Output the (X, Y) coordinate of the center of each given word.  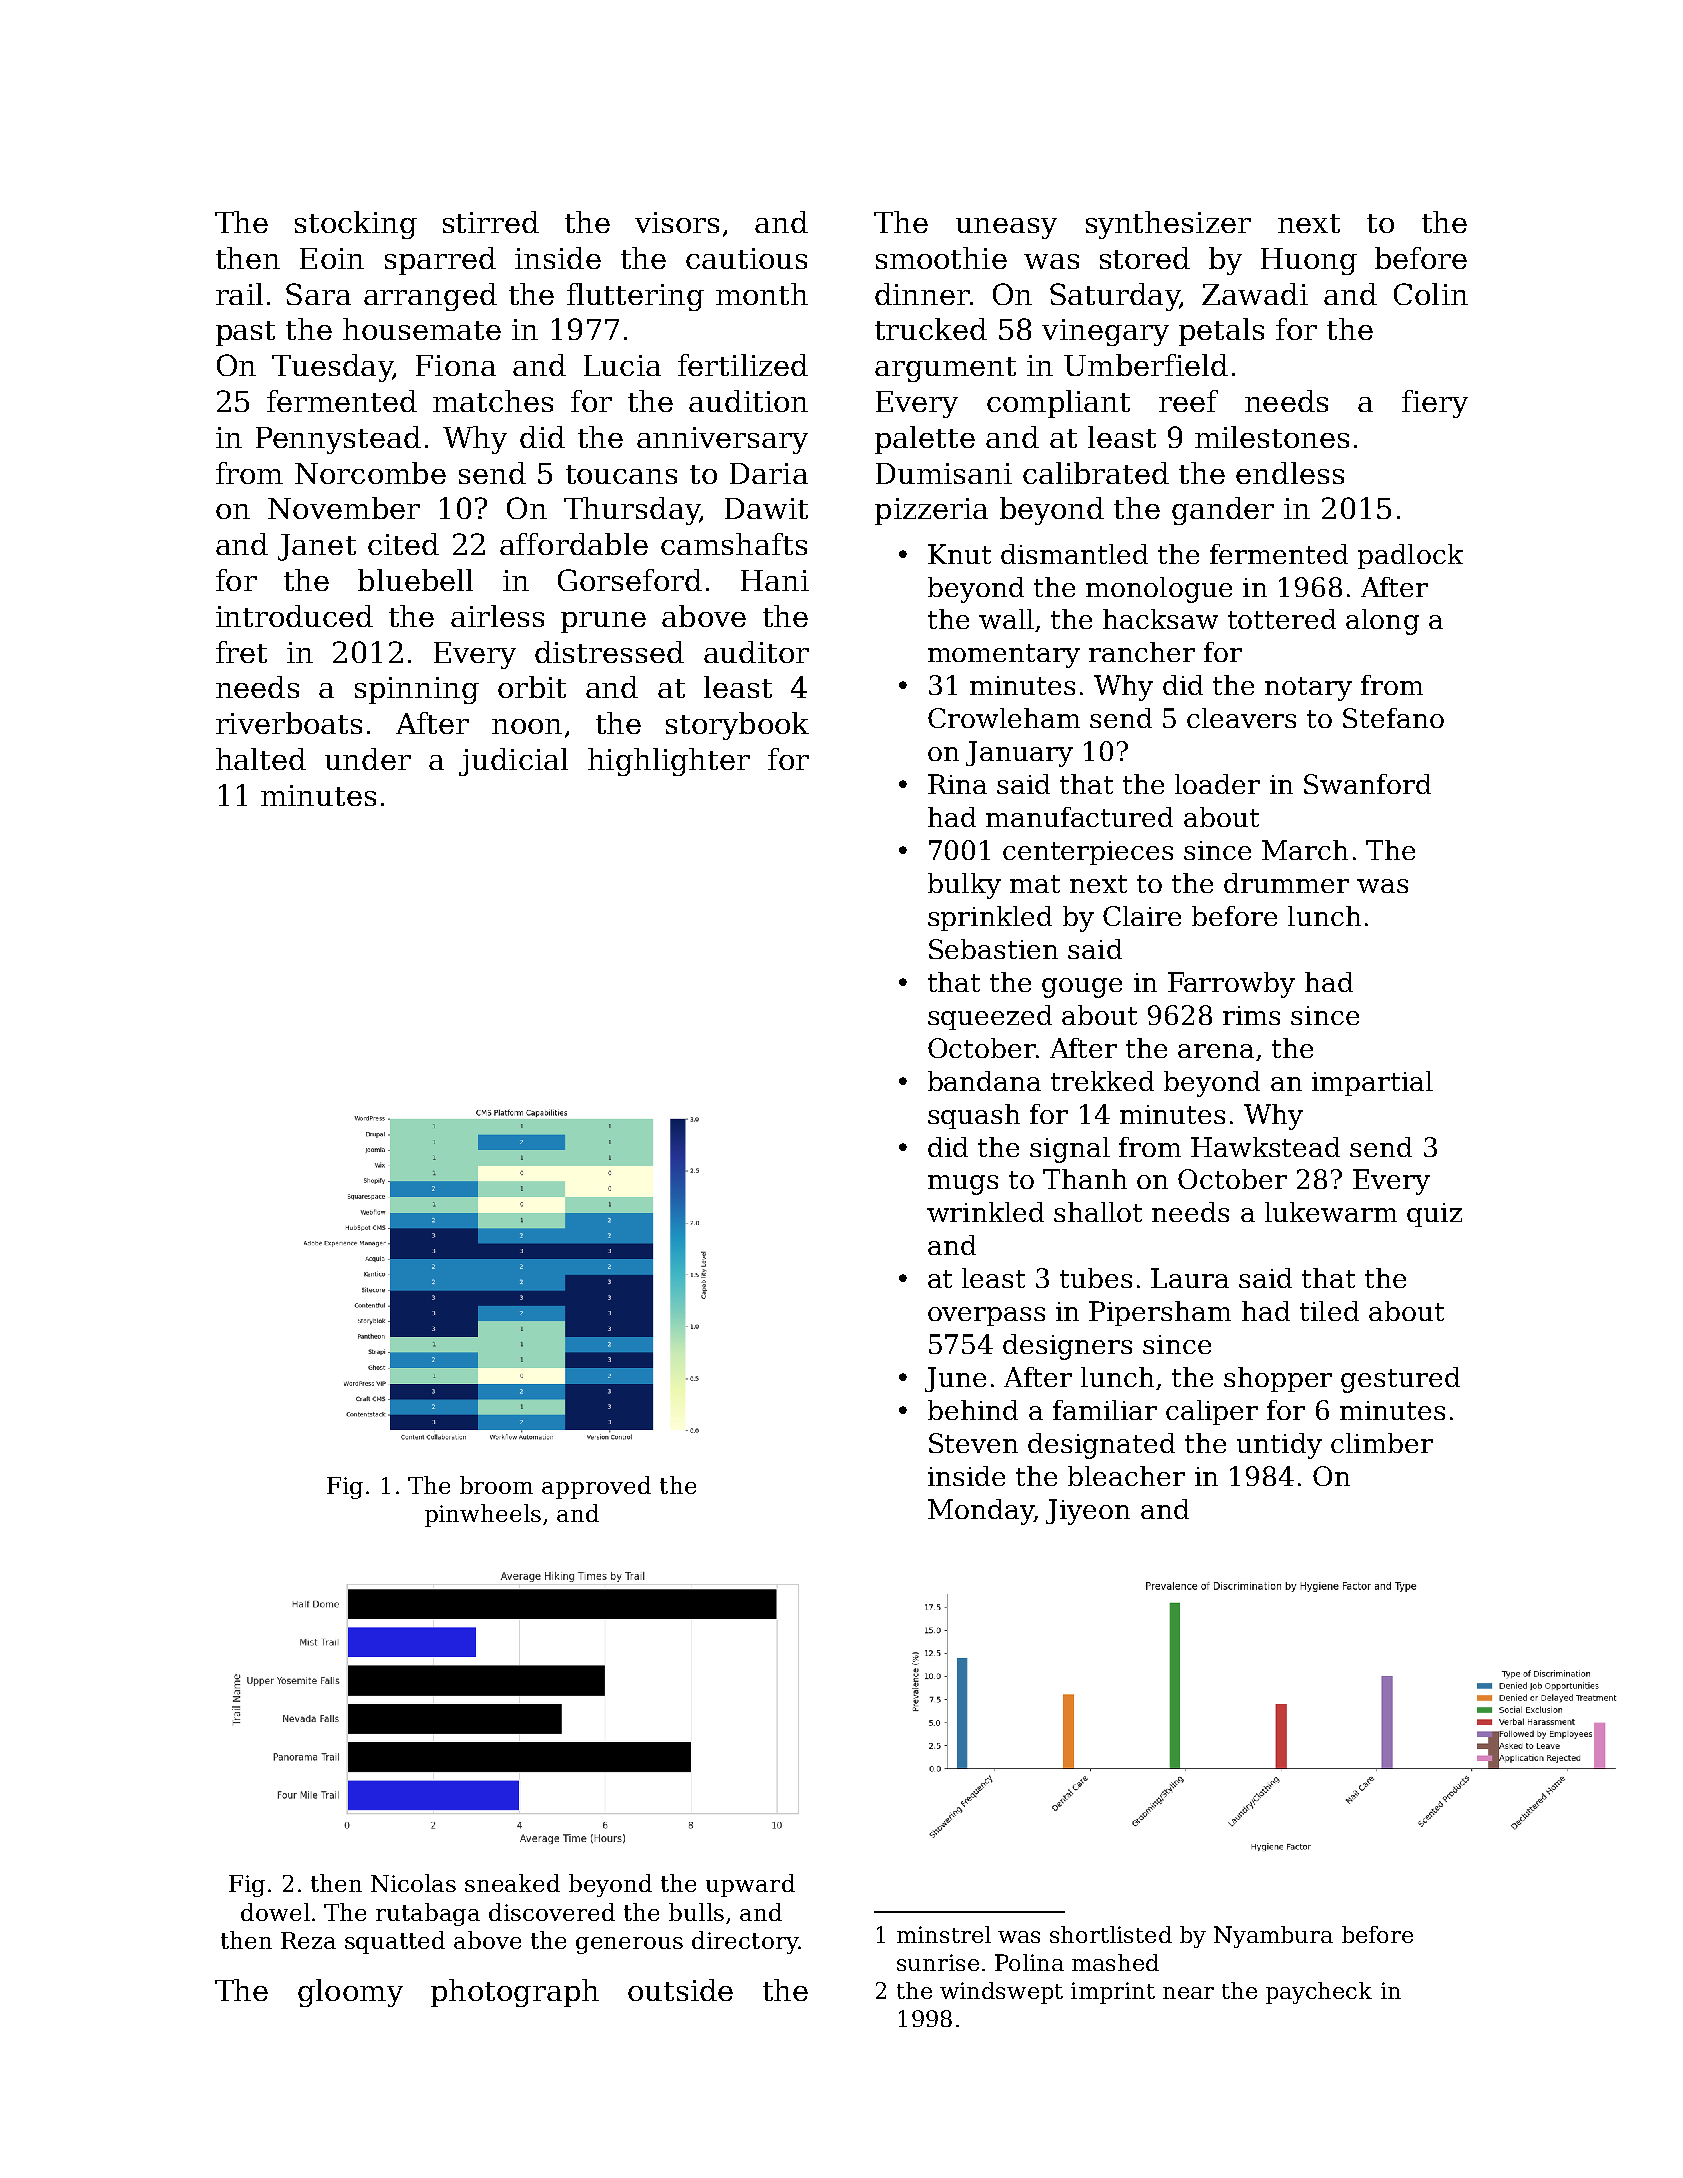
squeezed (990, 1017)
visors (677, 222)
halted (261, 759)
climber (1382, 1443)
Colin (1431, 294)
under (368, 759)
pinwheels (483, 1515)
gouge (1082, 988)
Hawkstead (1265, 1147)
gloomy (350, 1993)
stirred (491, 222)
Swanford (1367, 784)
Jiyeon (1088, 1512)
